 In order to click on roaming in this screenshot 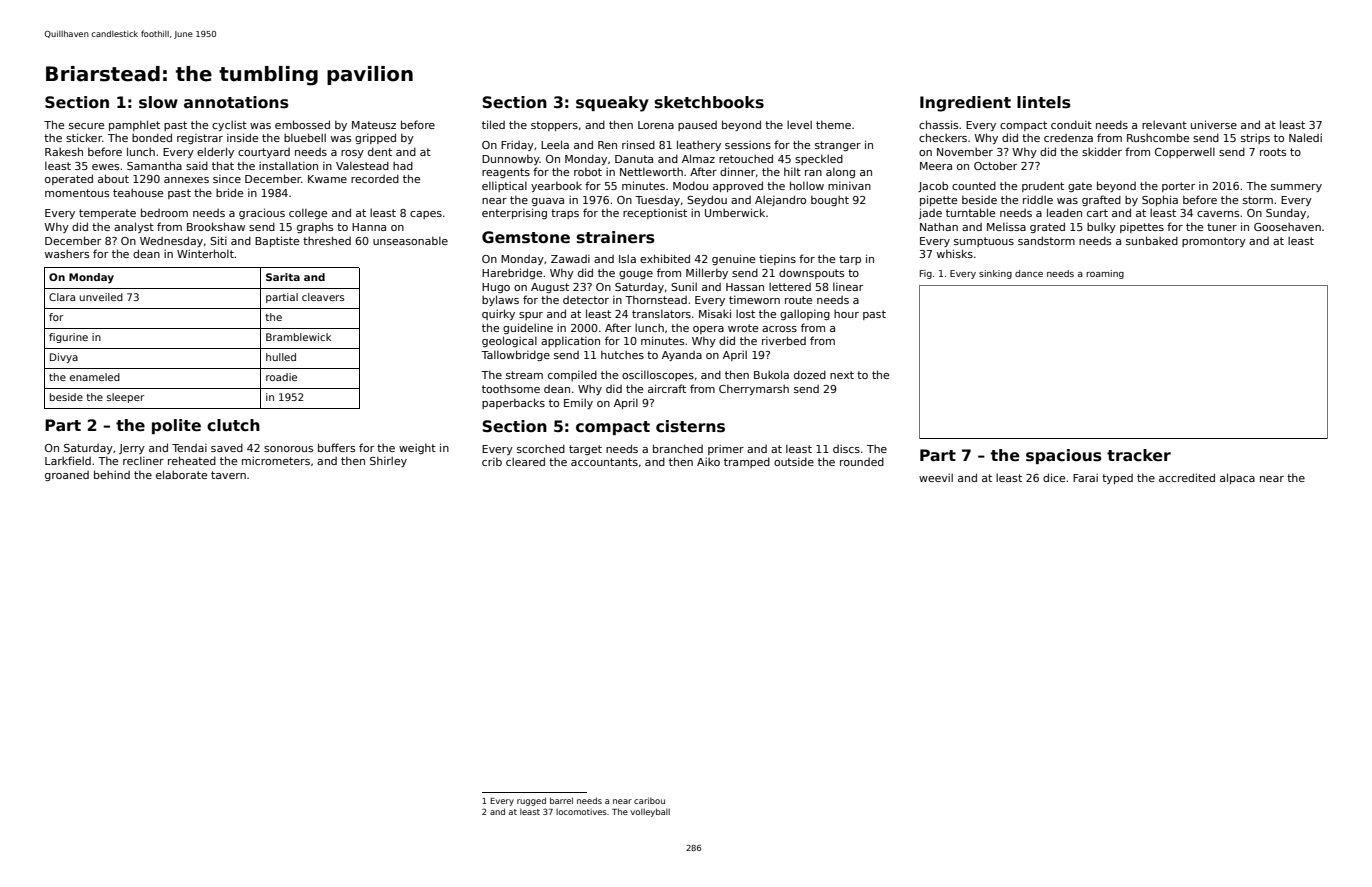, I will do `click(1105, 274)`.
